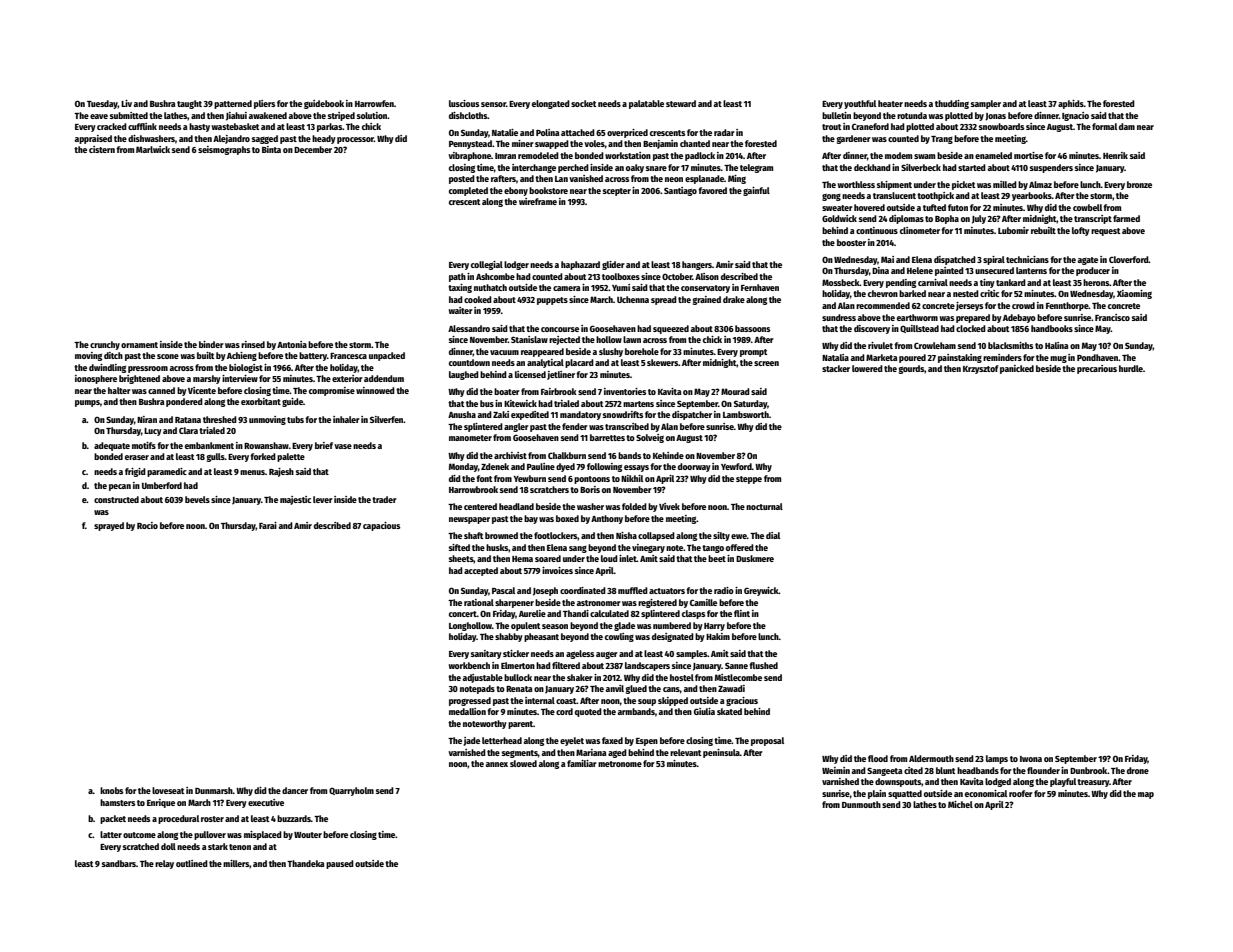 This image has height=952, width=1233. What do you see at coordinates (646, 104) in the image?
I see `palatable` at bounding box center [646, 104].
